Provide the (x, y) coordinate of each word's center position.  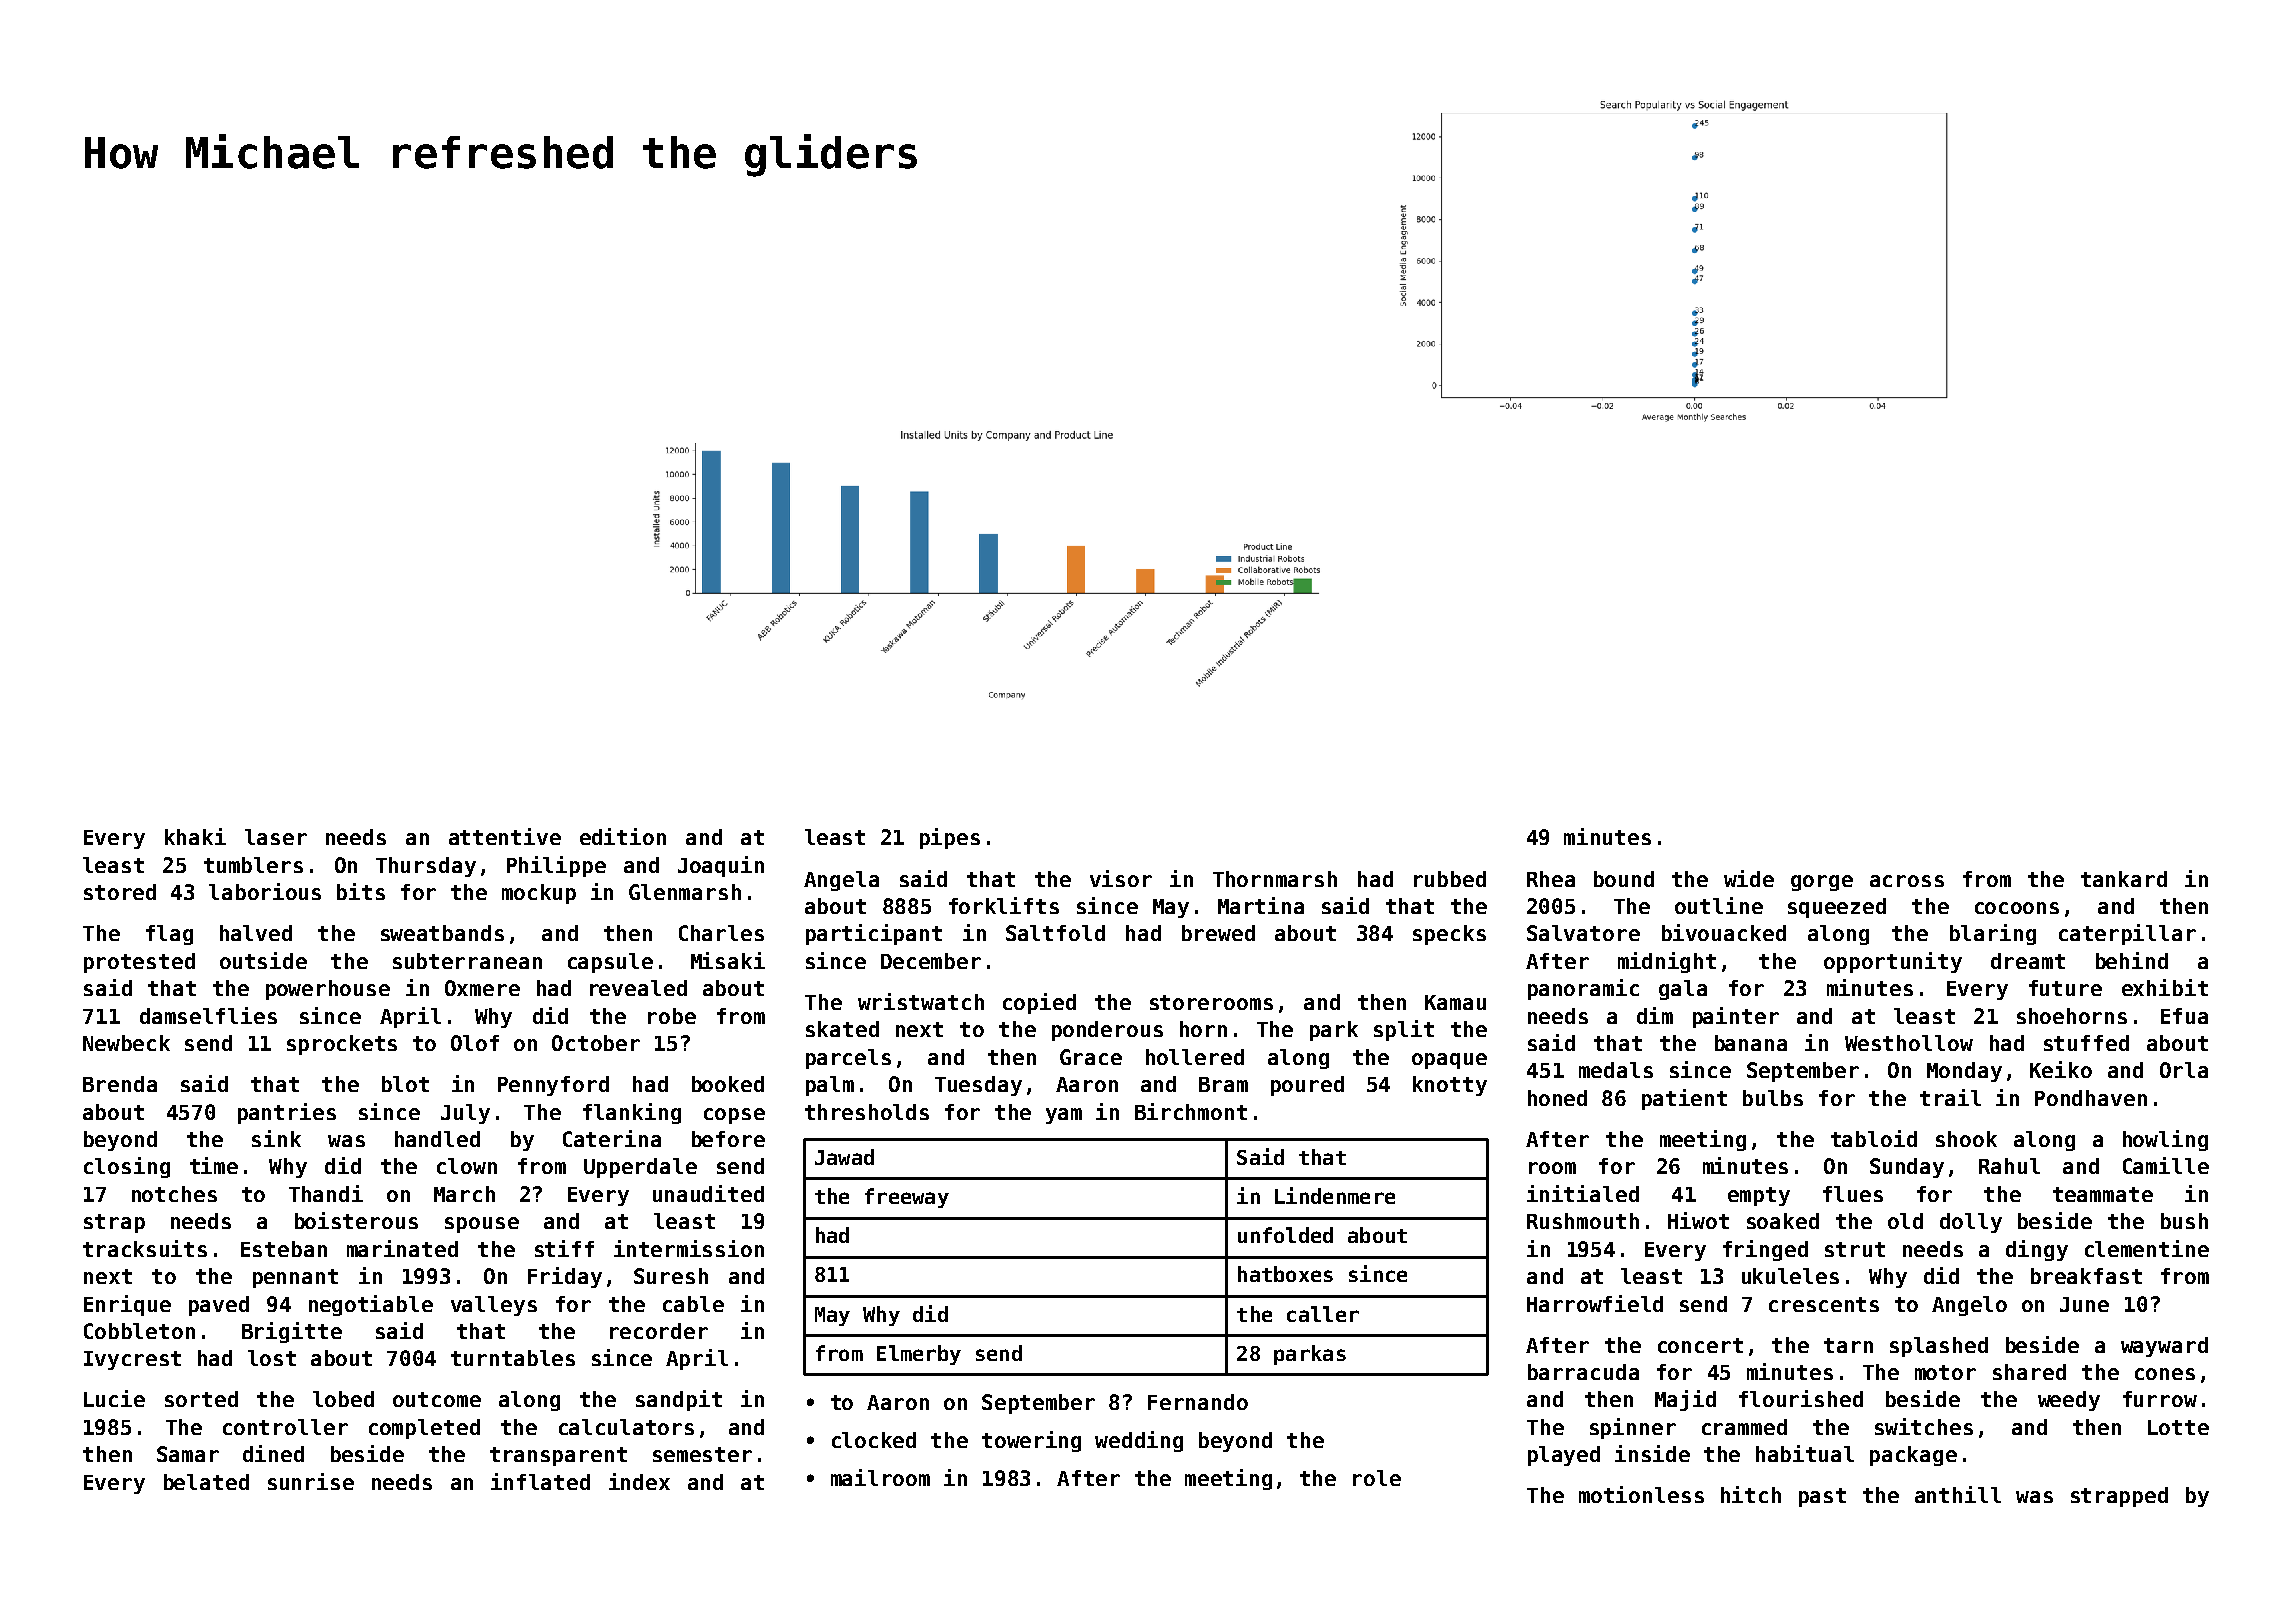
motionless (1641, 1494)
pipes (950, 838)
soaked (1783, 1221)
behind (2132, 960)
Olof (475, 1043)
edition (623, 836)
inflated (540, 1481)
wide (1749, 878)
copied (1039, 1003)
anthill (1958, 1494)
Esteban (284, 1249)
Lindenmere (1335, 1195)
